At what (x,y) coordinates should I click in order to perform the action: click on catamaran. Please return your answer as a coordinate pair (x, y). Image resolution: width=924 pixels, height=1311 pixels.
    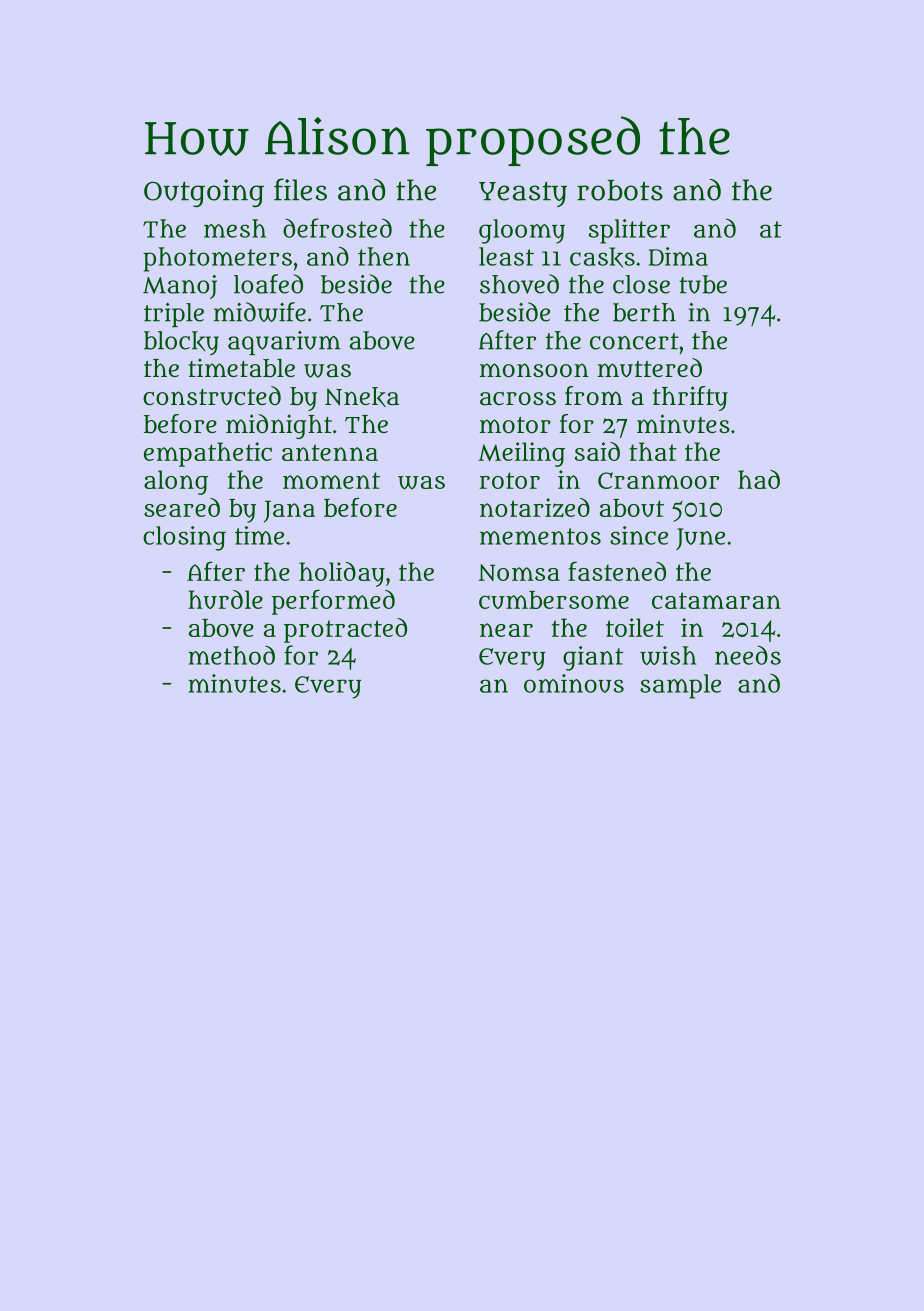
    Looking at the image, I should click on (716, 600).
